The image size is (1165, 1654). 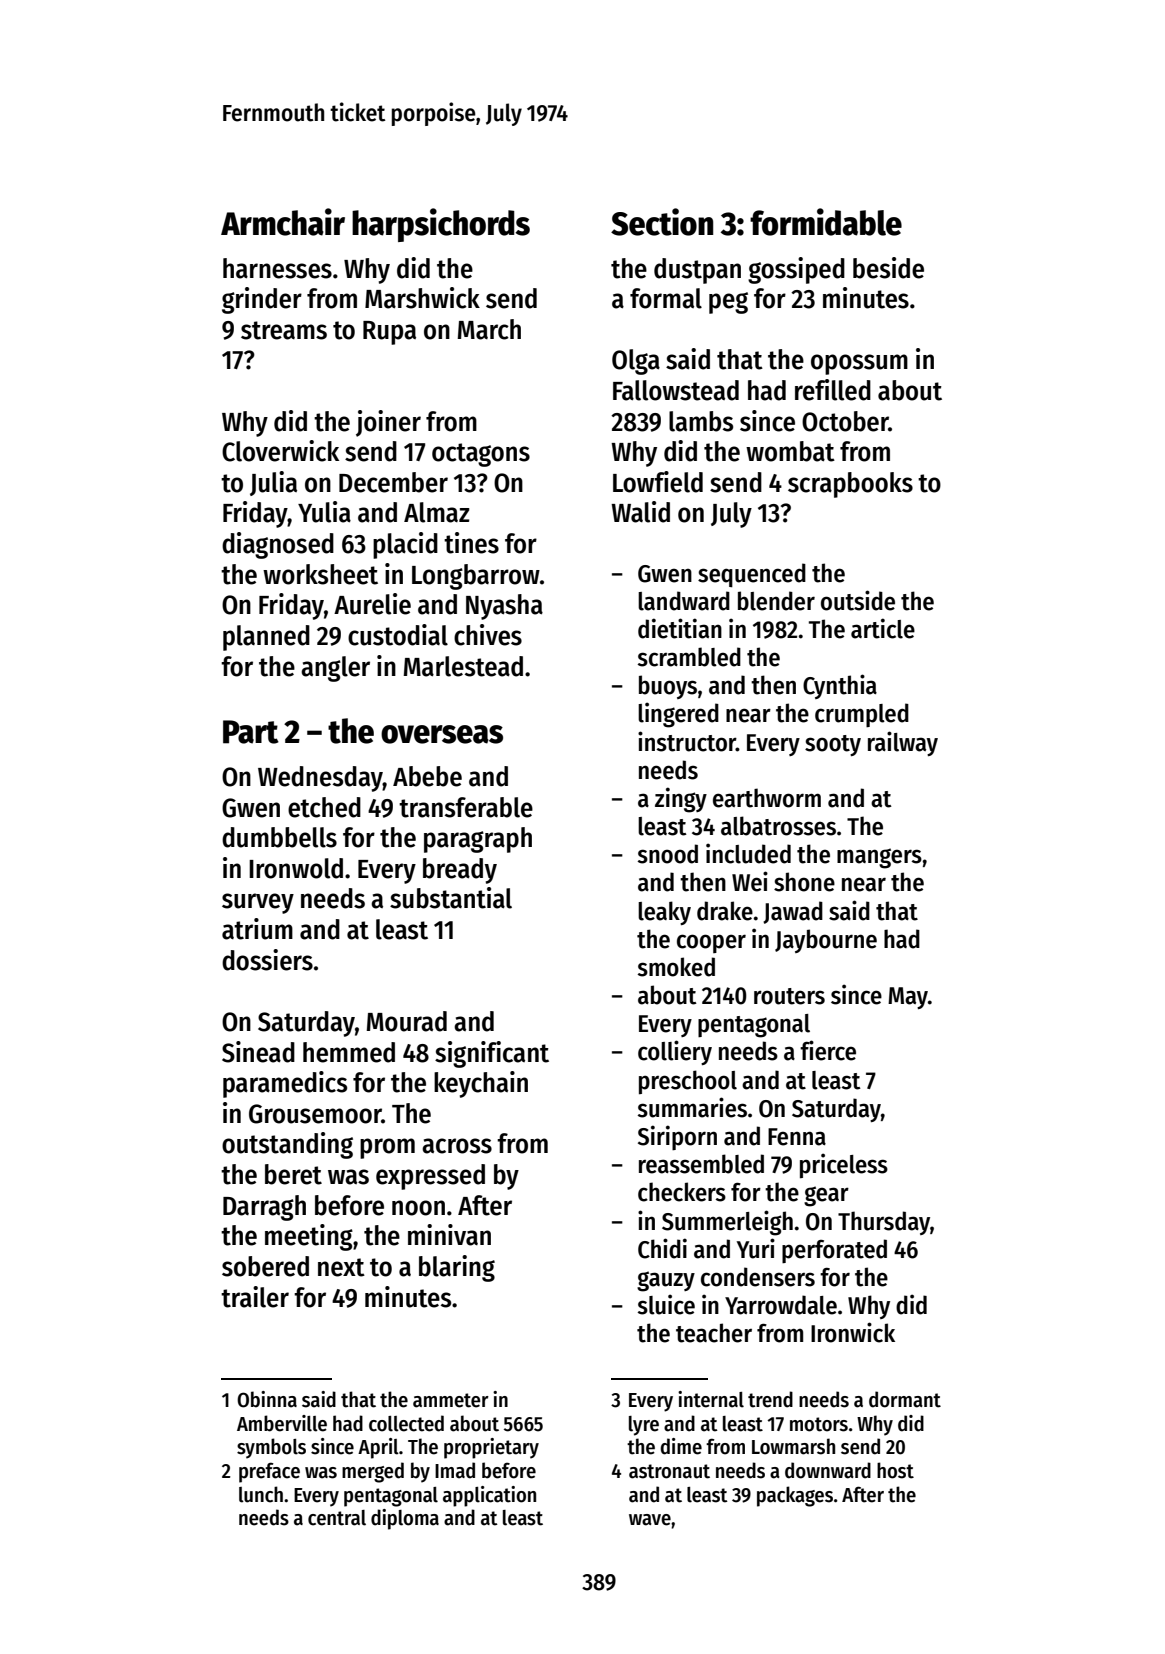 I want to click on dormant, so click(x=905, y=1399).
